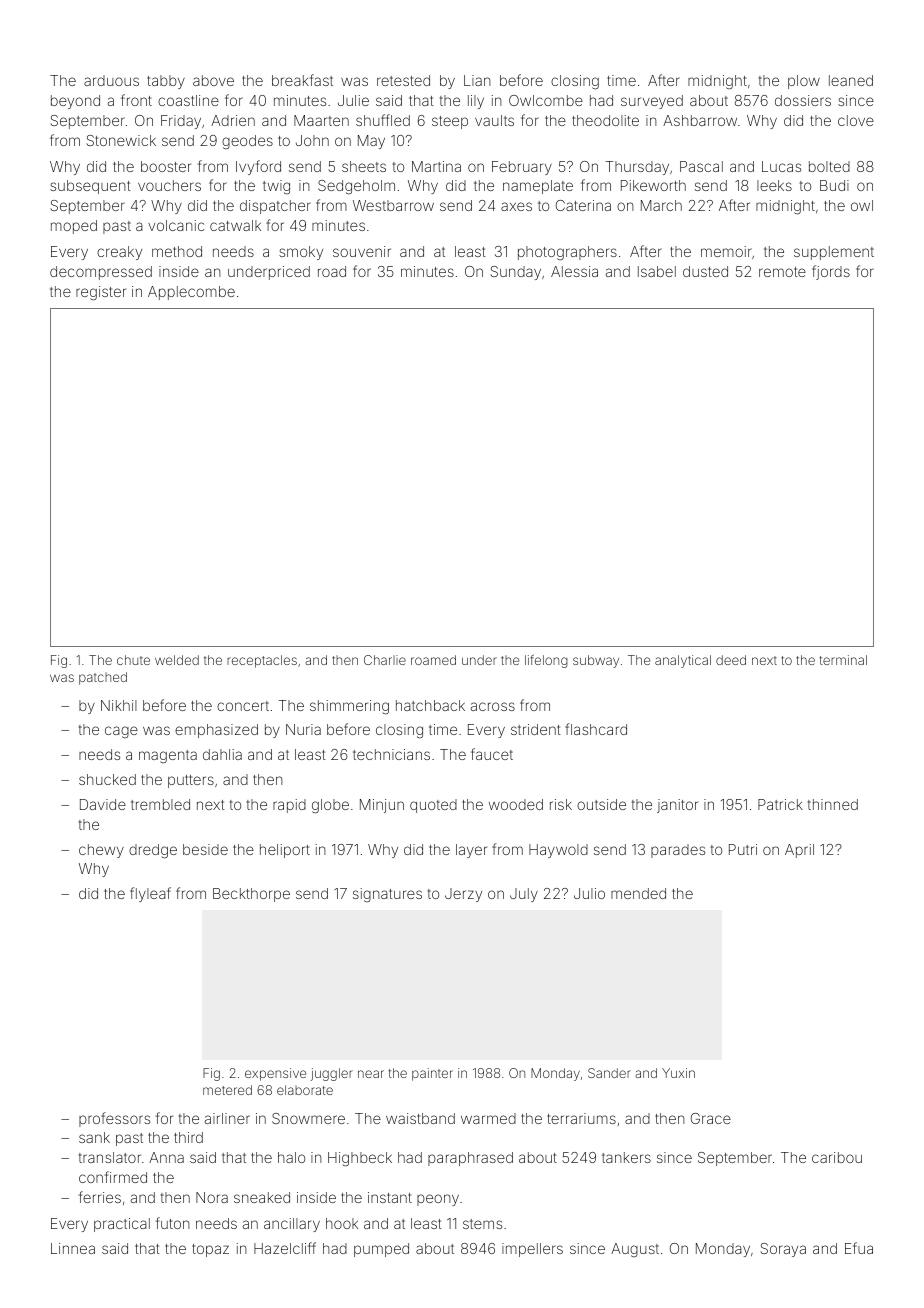  Describe the element at coordinates (477, 80) in the screenshot. I see `Lian` at that location.
